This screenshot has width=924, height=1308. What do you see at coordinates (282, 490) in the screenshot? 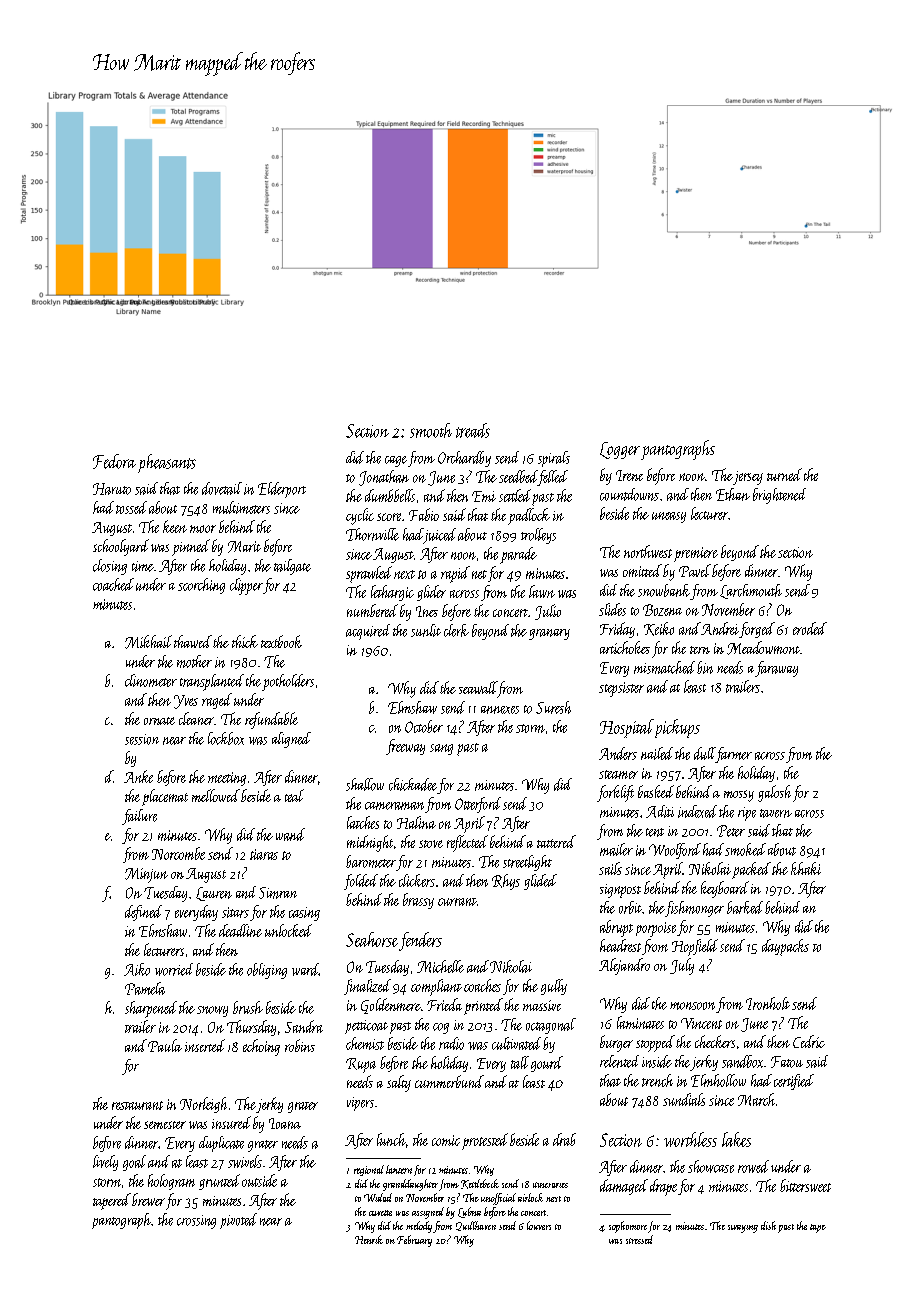
I see `Elderport` at bounding box center [282, 490].
